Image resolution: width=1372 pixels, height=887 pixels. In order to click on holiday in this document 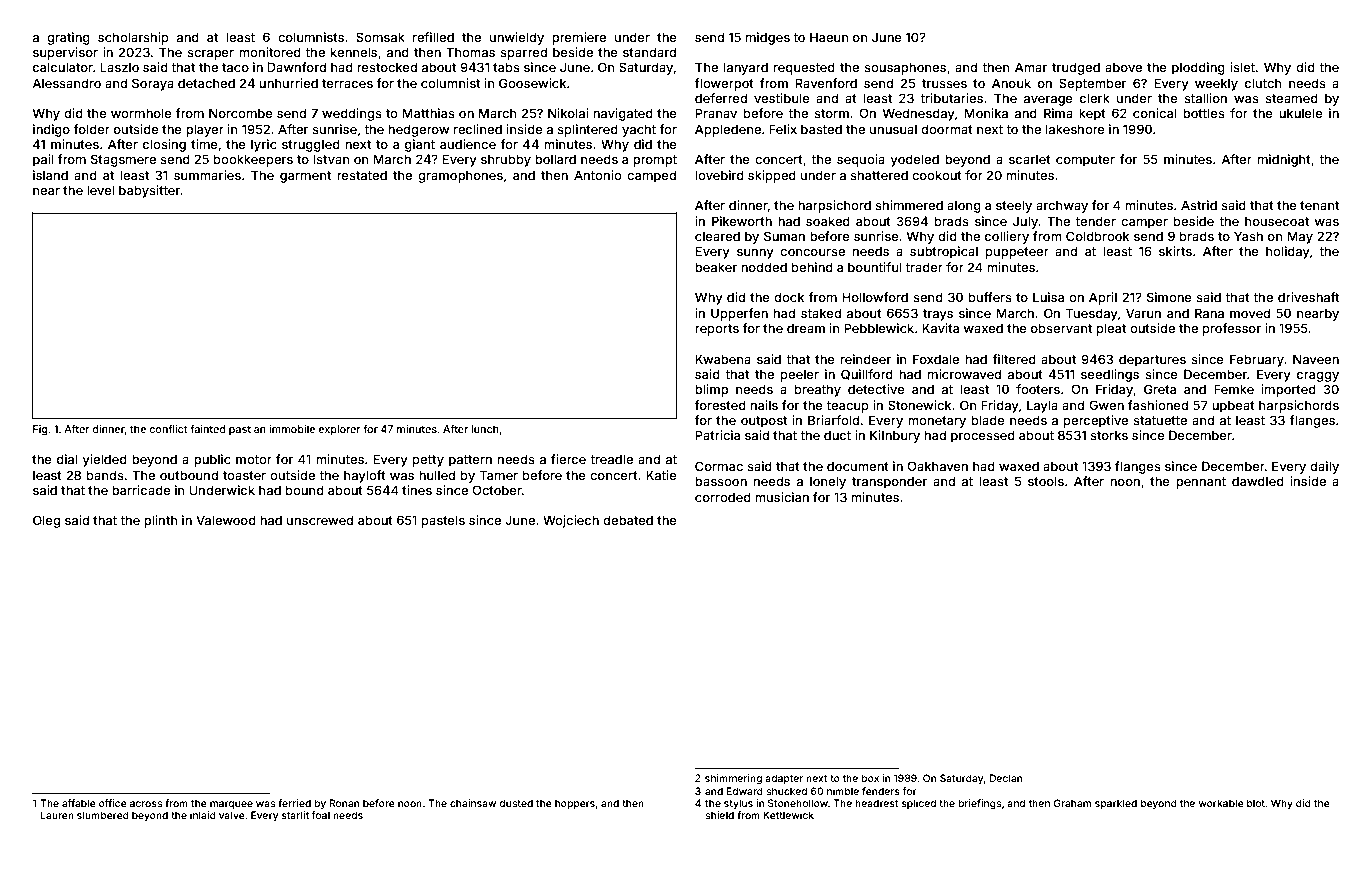, I will do `click(1288, 252)`.
